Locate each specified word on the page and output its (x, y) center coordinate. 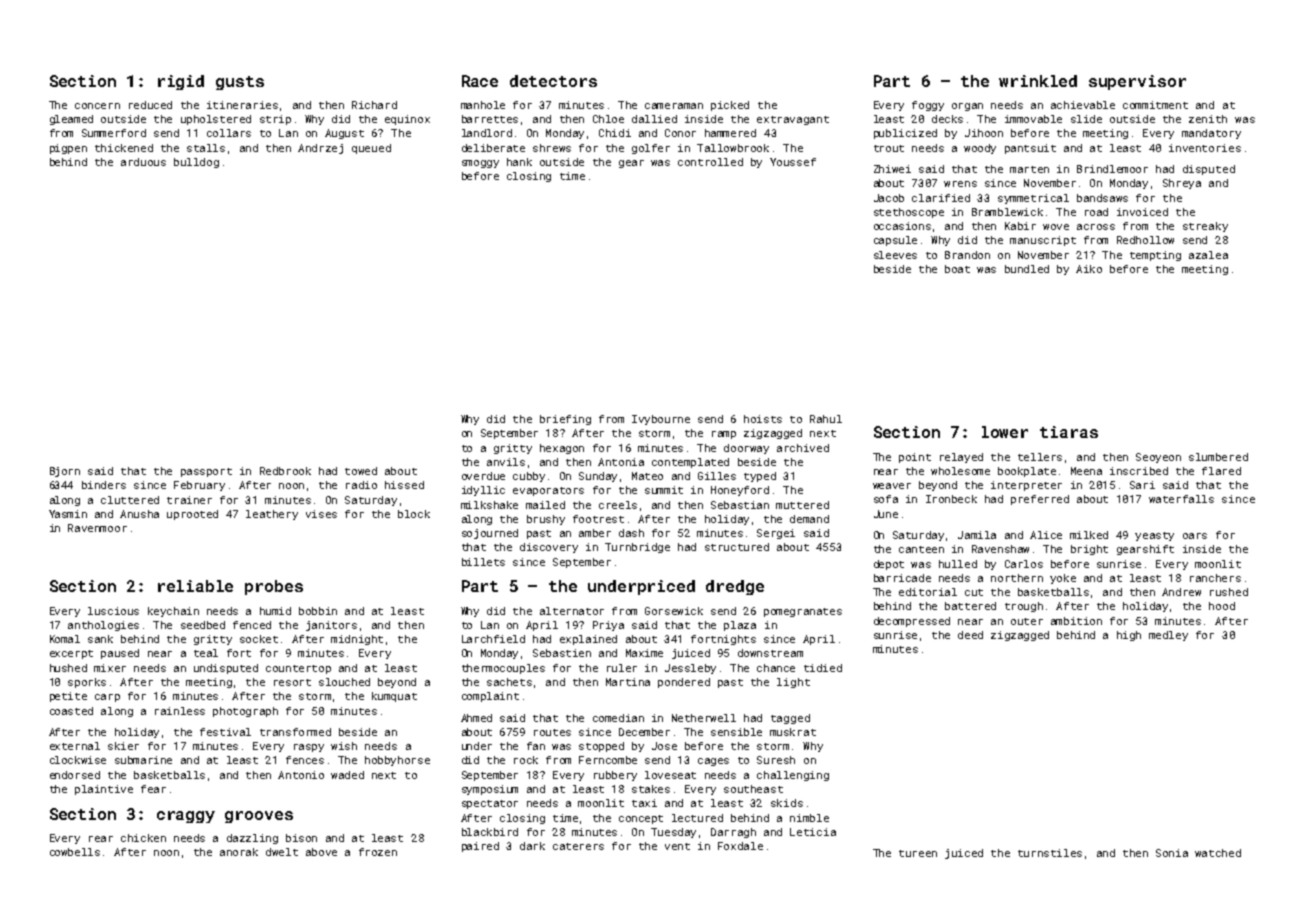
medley (1168, 636)
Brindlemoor (1112, 169)
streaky (1205, 227)
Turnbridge (637, 548)
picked (730, 106)
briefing (565, 420)
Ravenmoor (97, 528)
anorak (239, 852)
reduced (150, 105)
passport (206, 472)
